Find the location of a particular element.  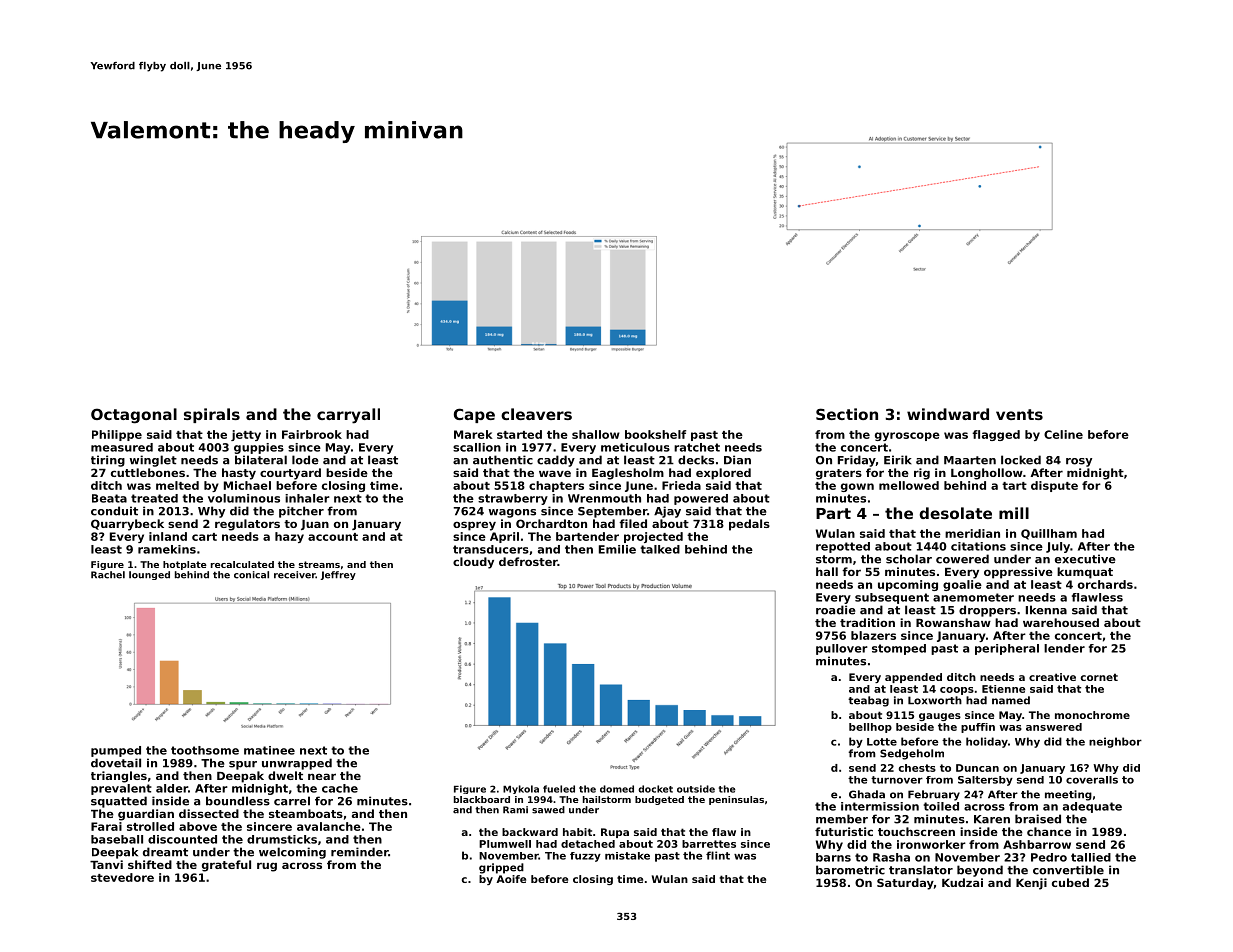

streams is located at coordinates (319, 564).
